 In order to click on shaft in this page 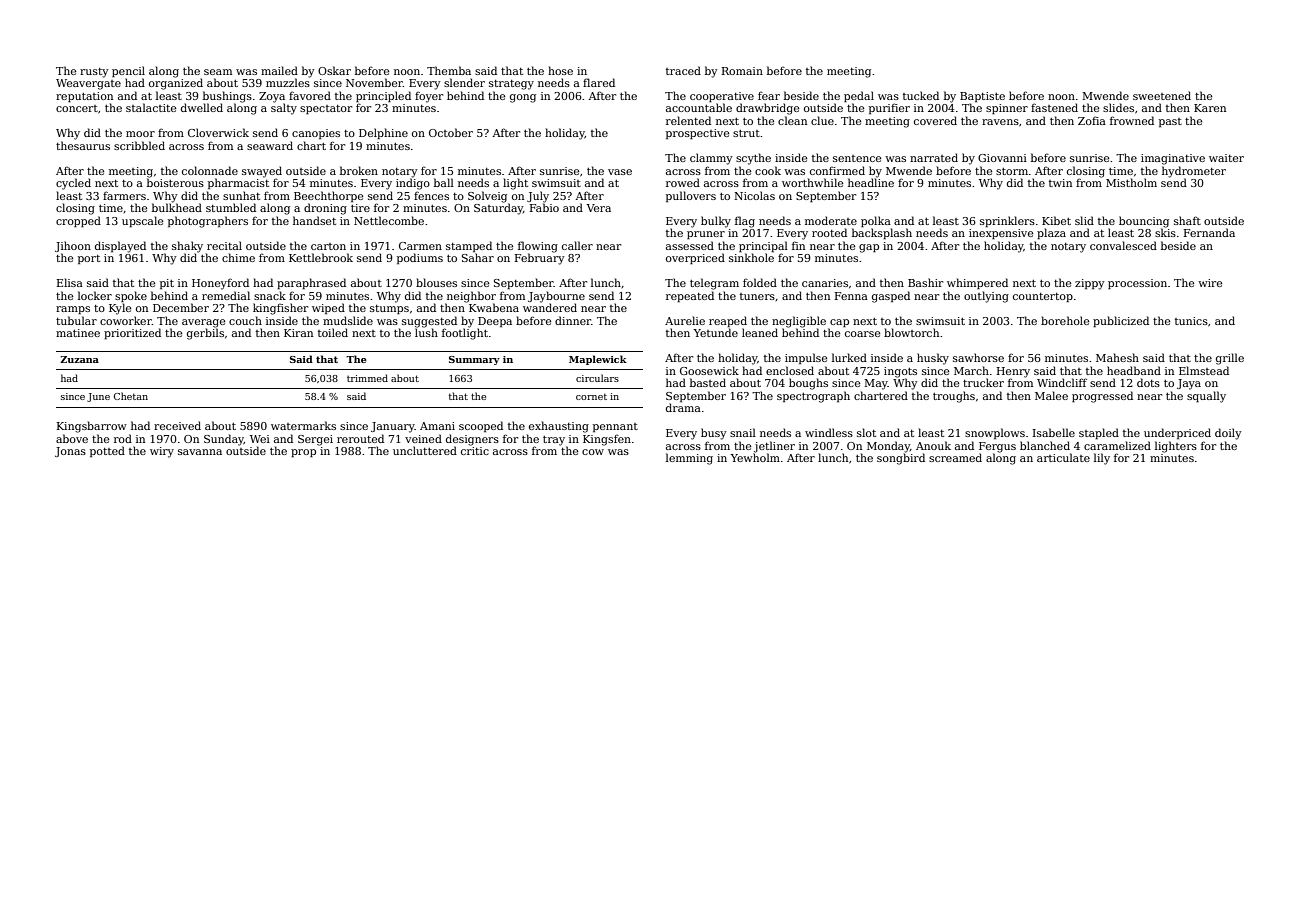, I will do `click(1187, 220)`.
